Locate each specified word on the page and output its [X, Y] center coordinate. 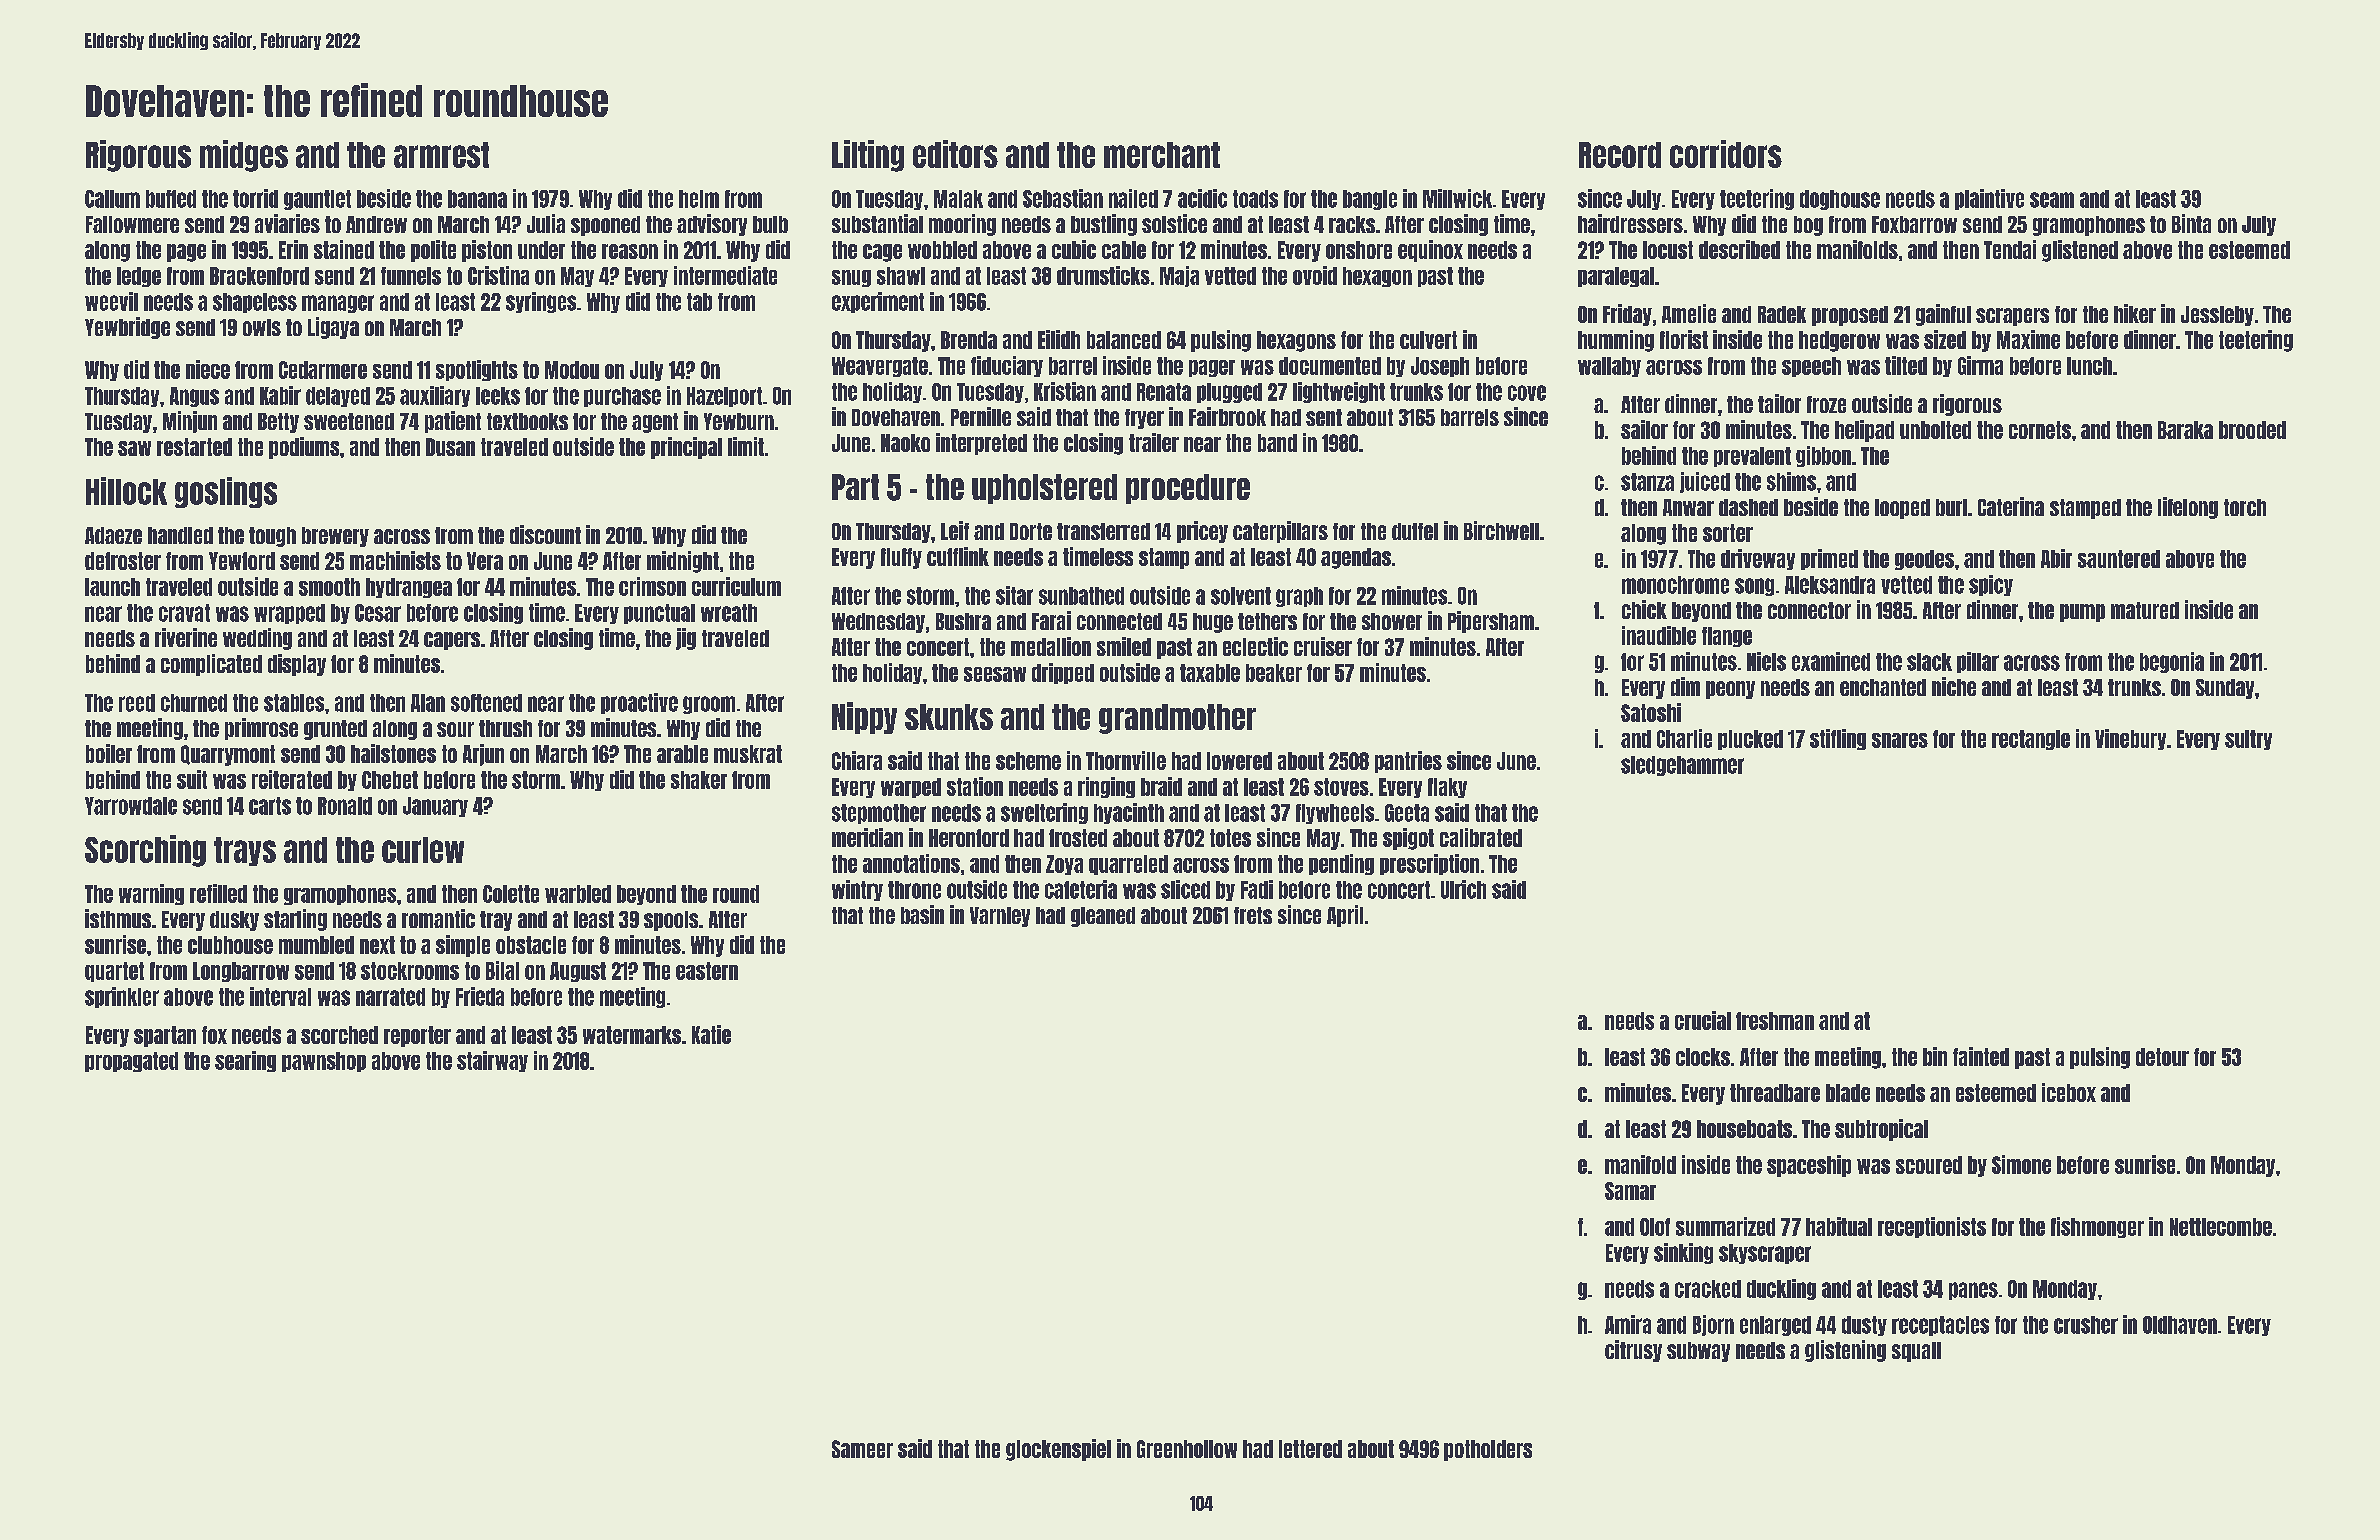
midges [244, 156]
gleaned [1103, 917]
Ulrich [1463, 889]
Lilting [868, 156]
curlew [423, 850]
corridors [1726, 154]
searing [245, 1061]
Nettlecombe [2221, 1227]
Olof [1655, 1227]
